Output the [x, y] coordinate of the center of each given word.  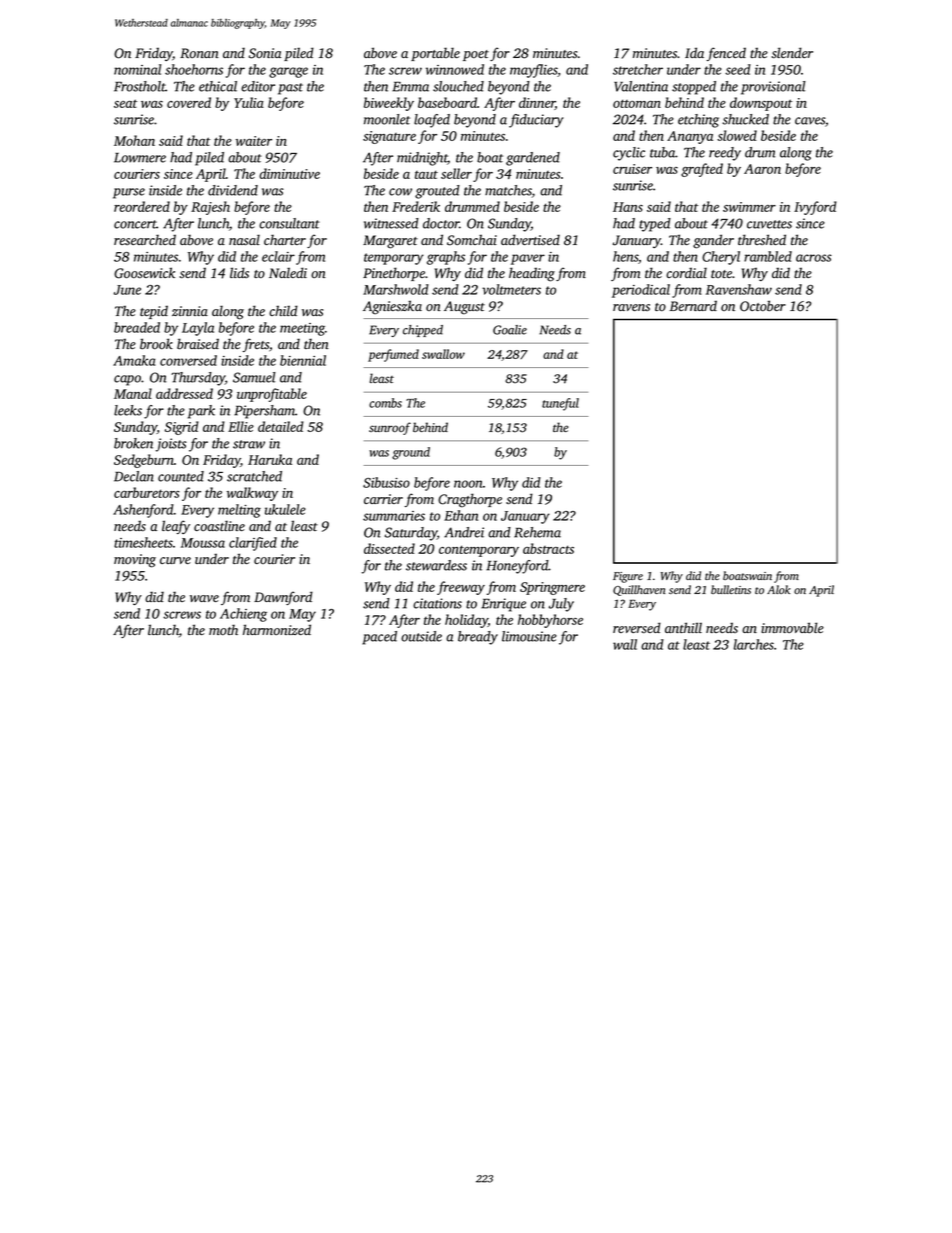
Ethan [461, 515]
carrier [383, 499]
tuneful [560, 404]
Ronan [199, 53]
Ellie [241, 426]
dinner [537, 103]
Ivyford [815, 208]
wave [204, 598]
